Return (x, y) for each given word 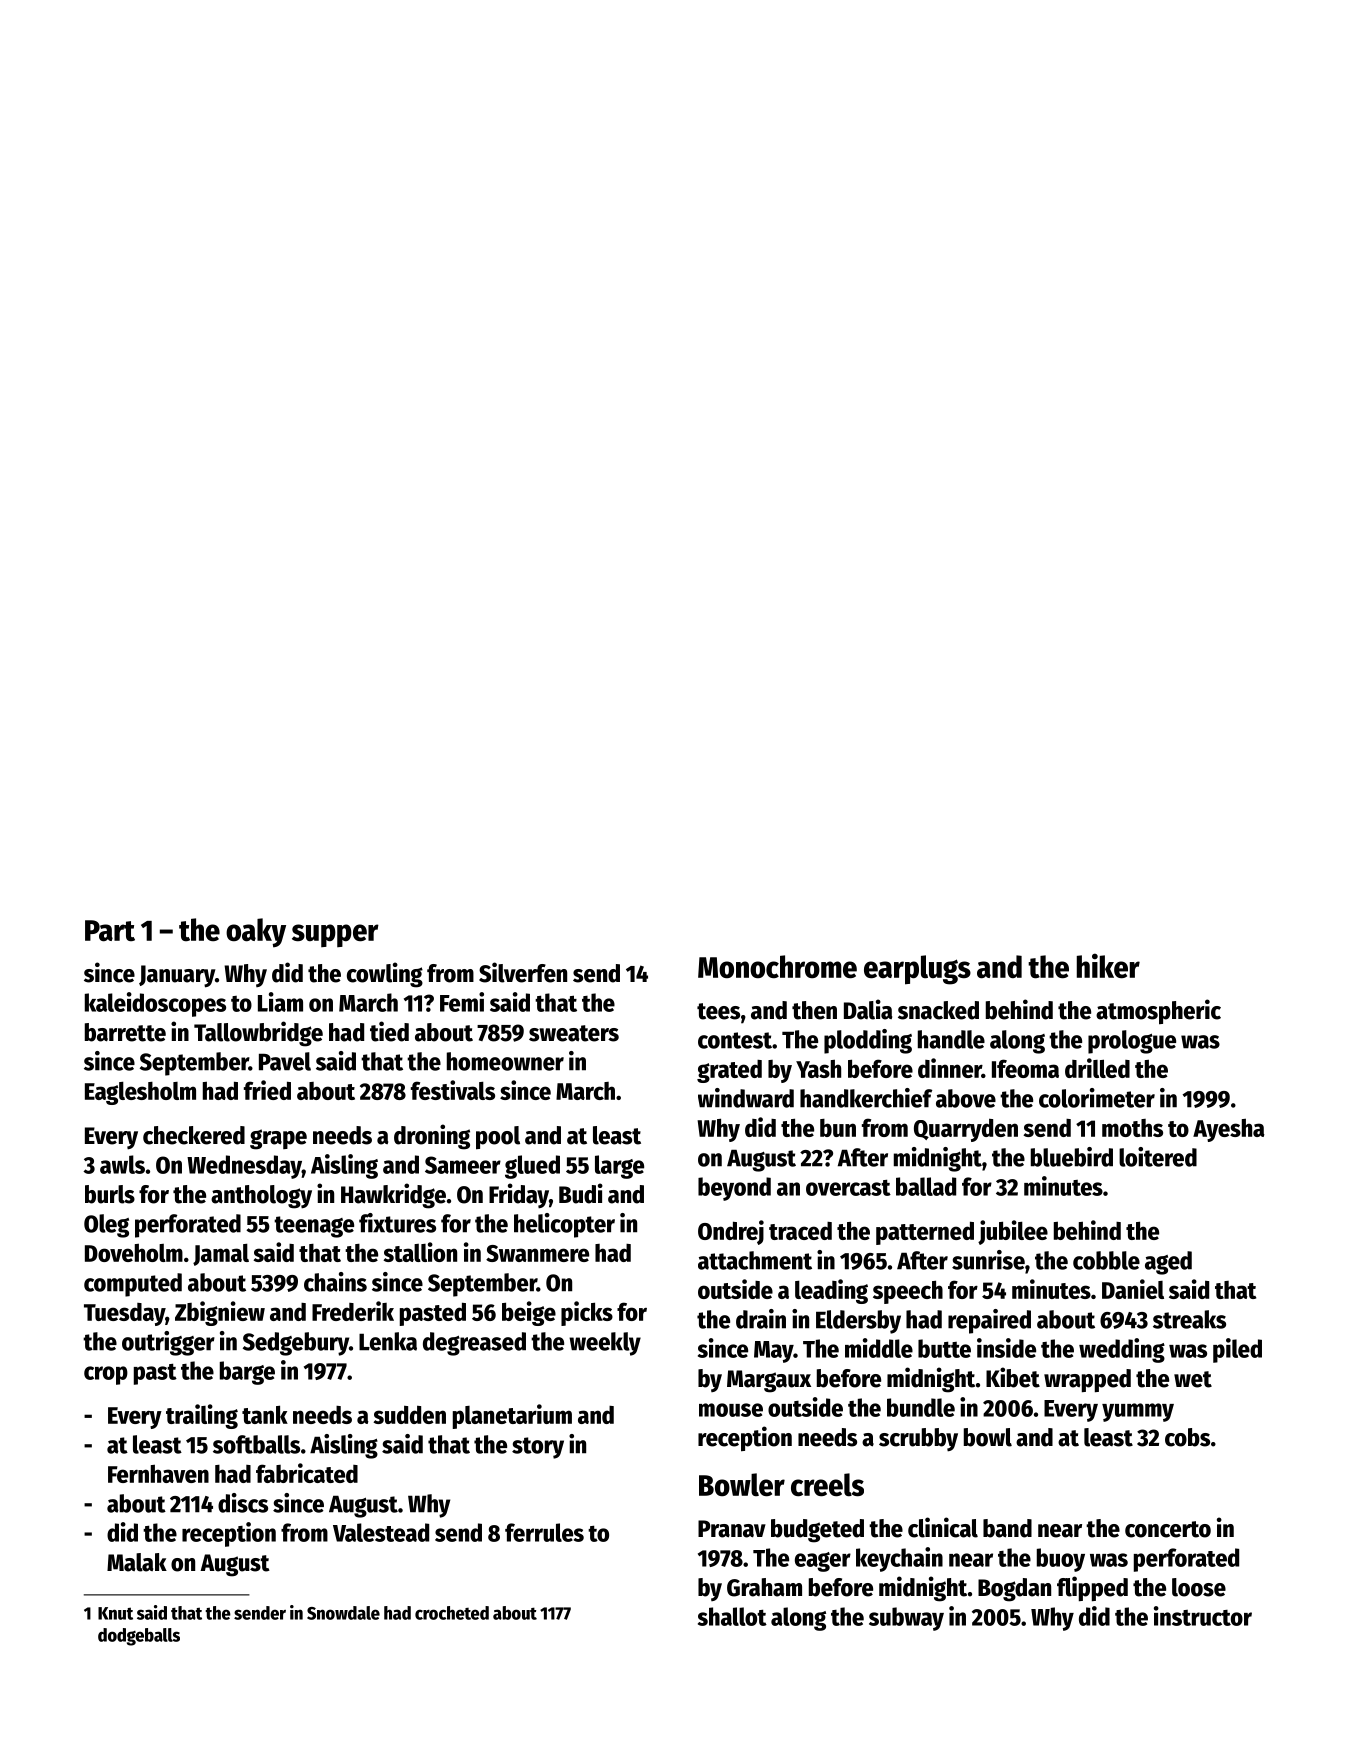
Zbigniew (220, 1313)
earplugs (917, 970)
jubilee (1013, 1232)
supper (335, 935)
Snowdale (343, 1613)
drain (761, 1319)
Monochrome (777, 967)
